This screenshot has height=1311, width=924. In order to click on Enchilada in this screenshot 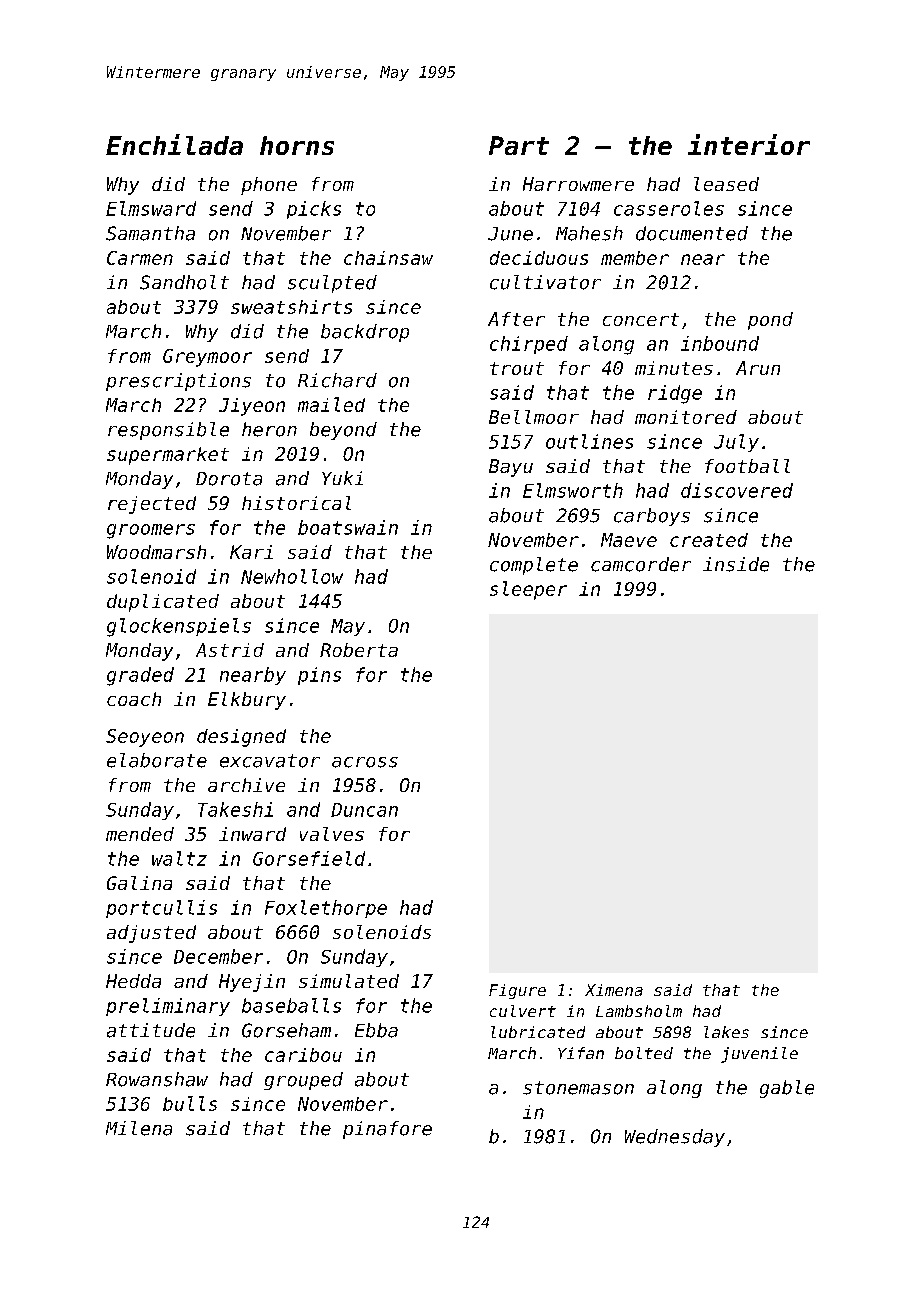, I will do `click(174, 144)`.
